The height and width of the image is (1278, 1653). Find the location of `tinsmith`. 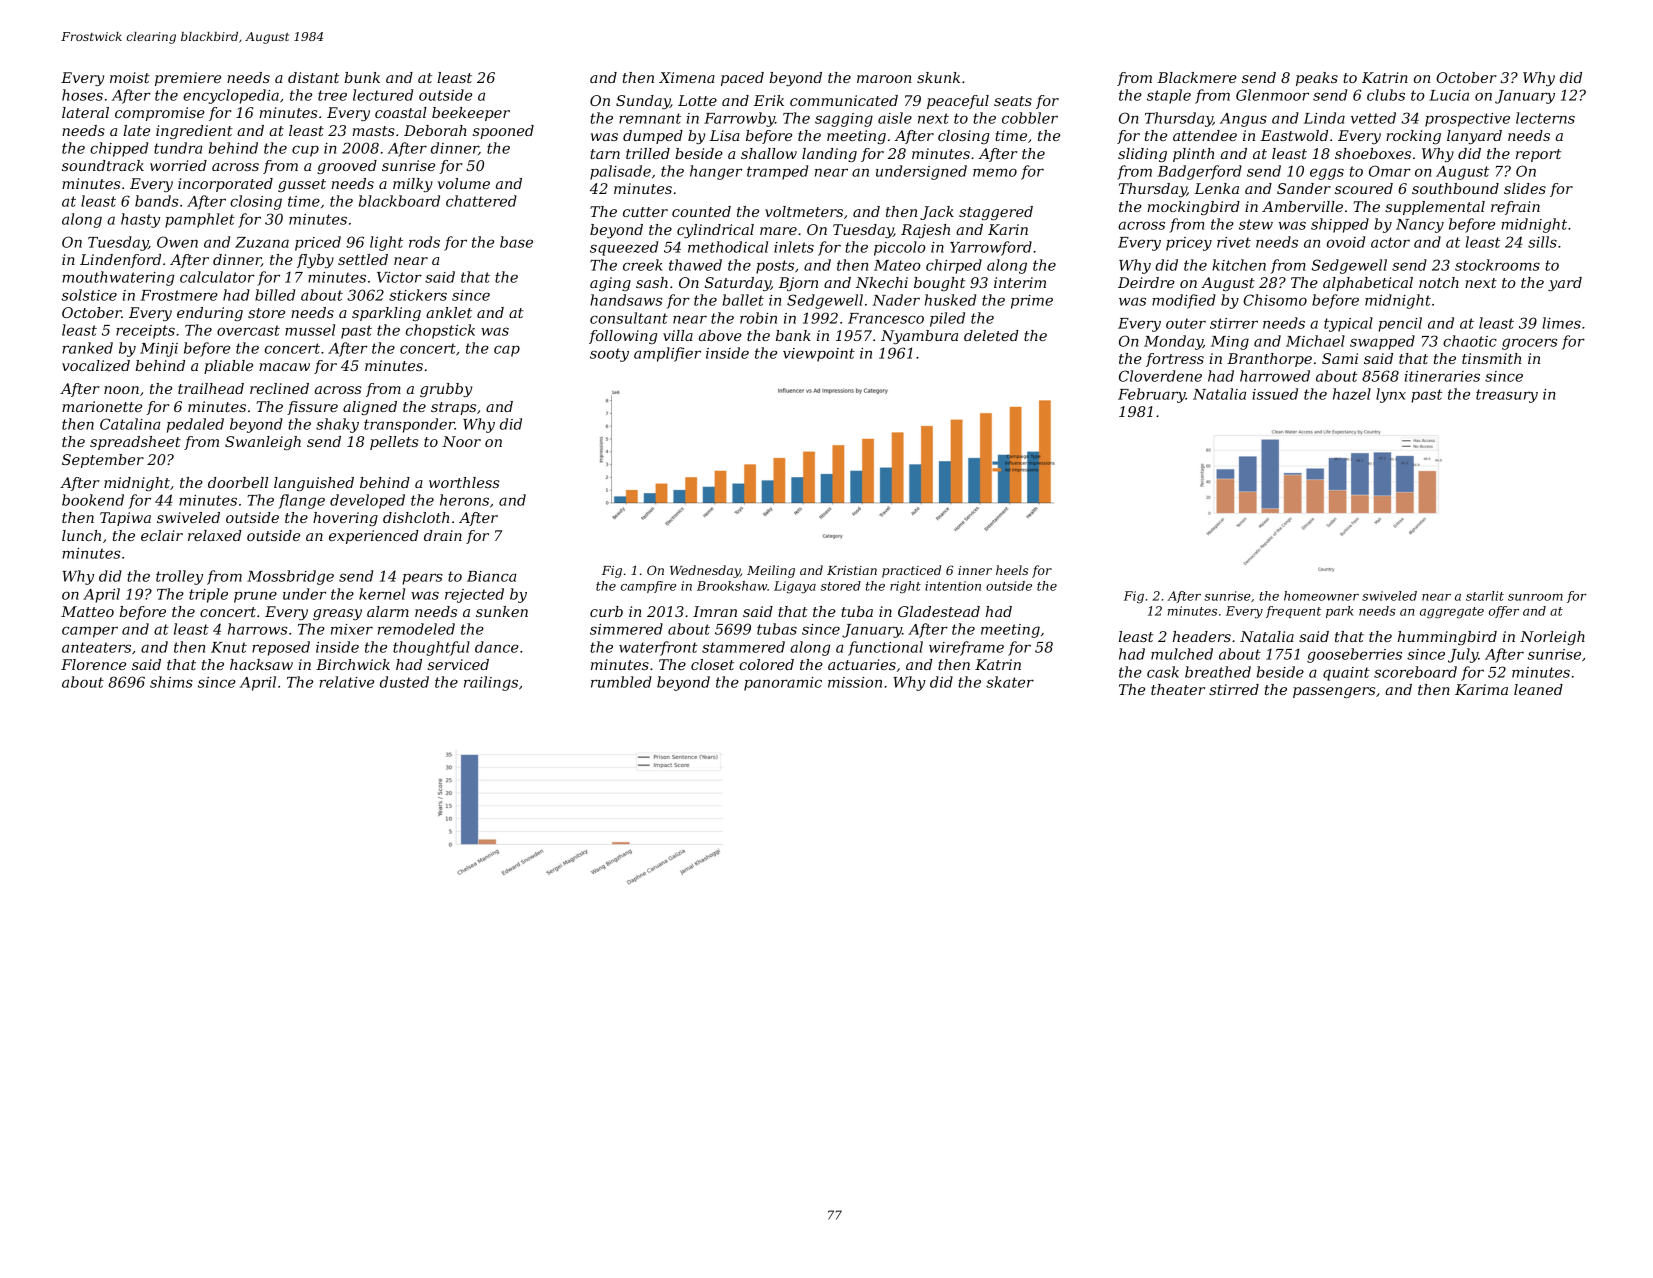

tinsmith is located at coordinates (1491, 358).
